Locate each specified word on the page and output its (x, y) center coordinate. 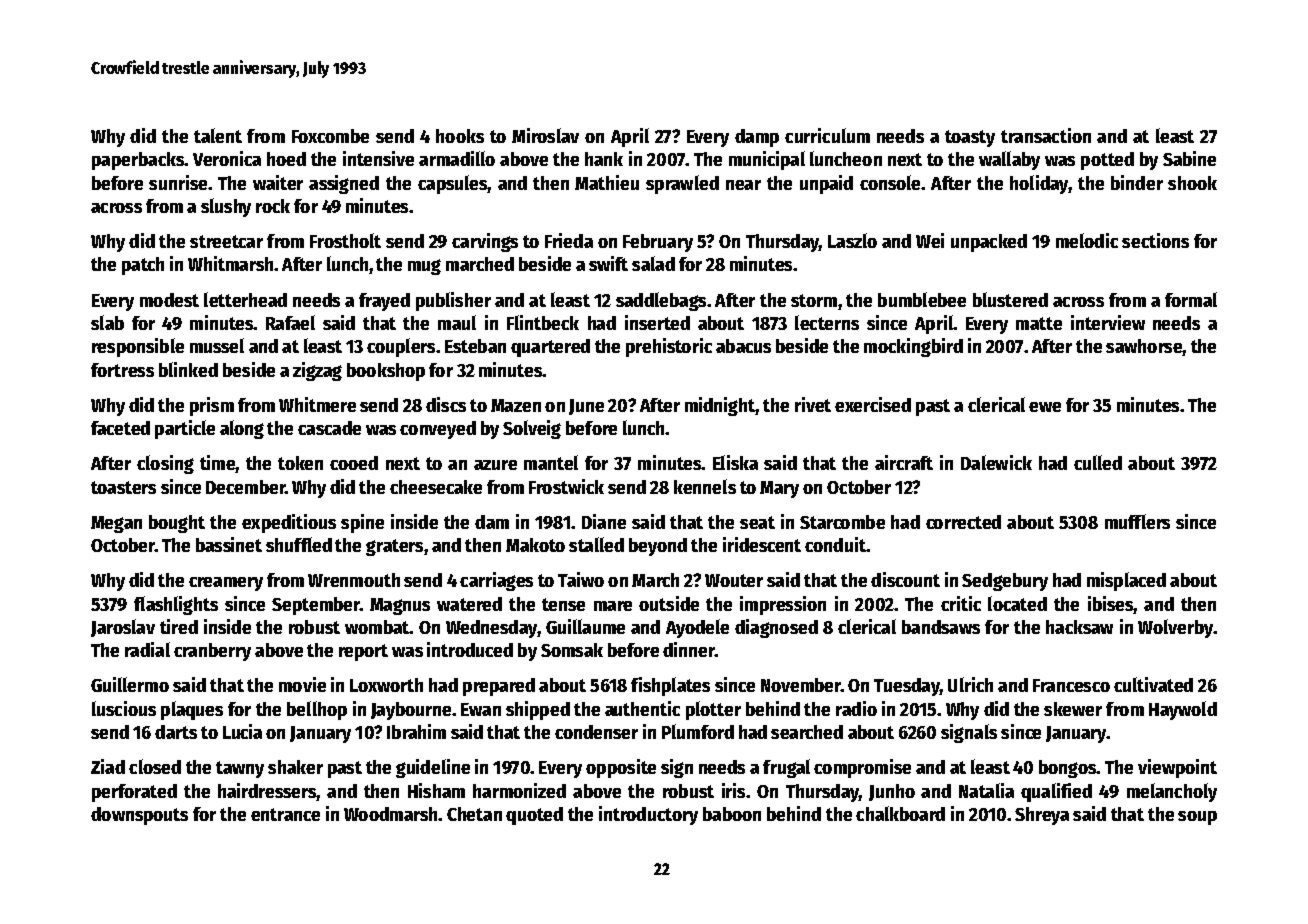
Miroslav (545, 135)
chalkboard (900, 813)
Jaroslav (123, 628)
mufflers (1137, 521)
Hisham (436, 790)
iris (733, 790)
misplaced (1126, 581)
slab (107, 322)
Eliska (735, 462)
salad (653, 263)
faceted (120, 428)
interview (1108, 322)
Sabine (1189, 158)
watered (469, 604)
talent (218, 135)
